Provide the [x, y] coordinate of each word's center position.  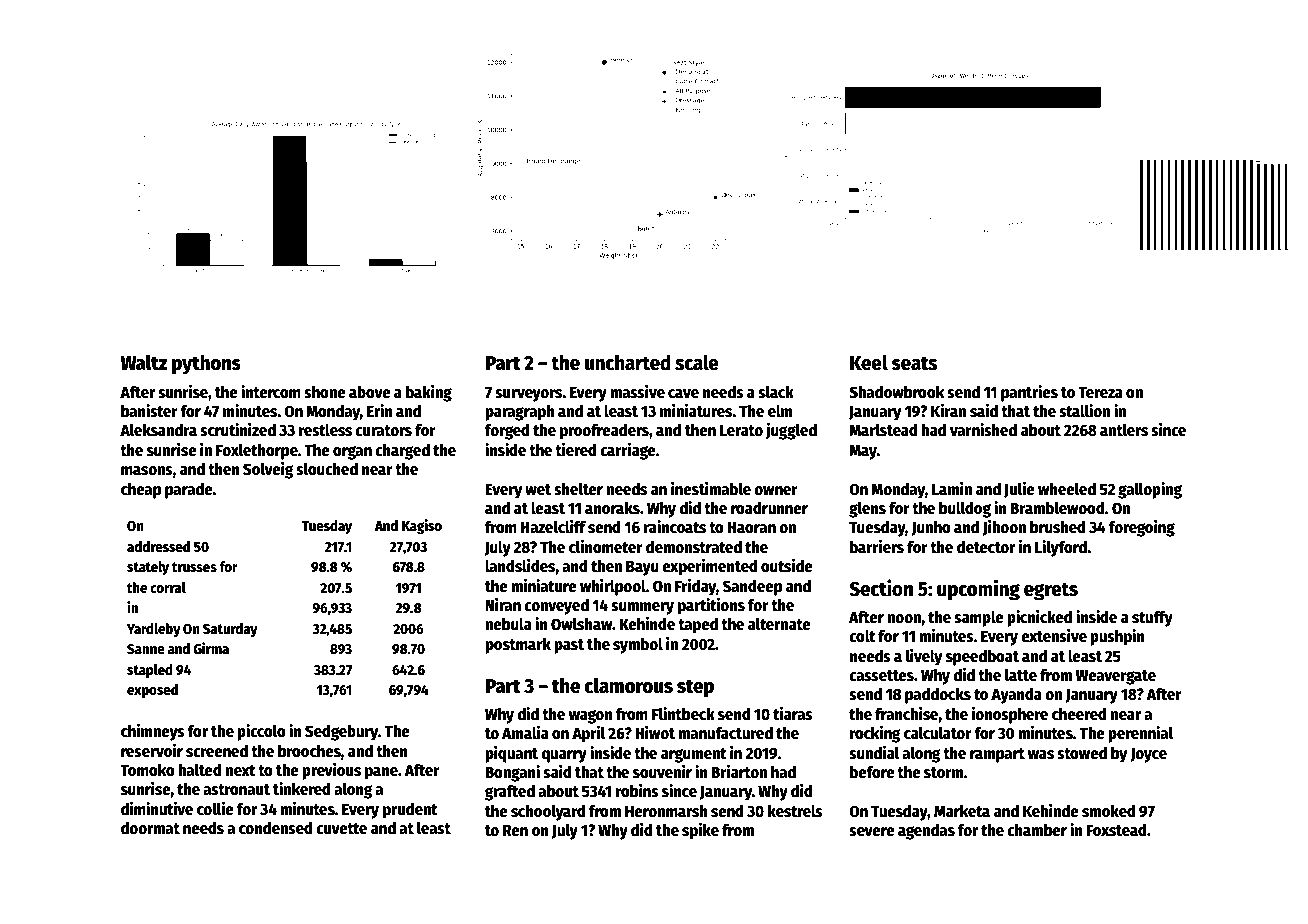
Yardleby [154, 630]
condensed [276, 828]
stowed [1082, 753]
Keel [869, 362]
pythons [206, 364]
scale [697, 362]
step [695, 688]
